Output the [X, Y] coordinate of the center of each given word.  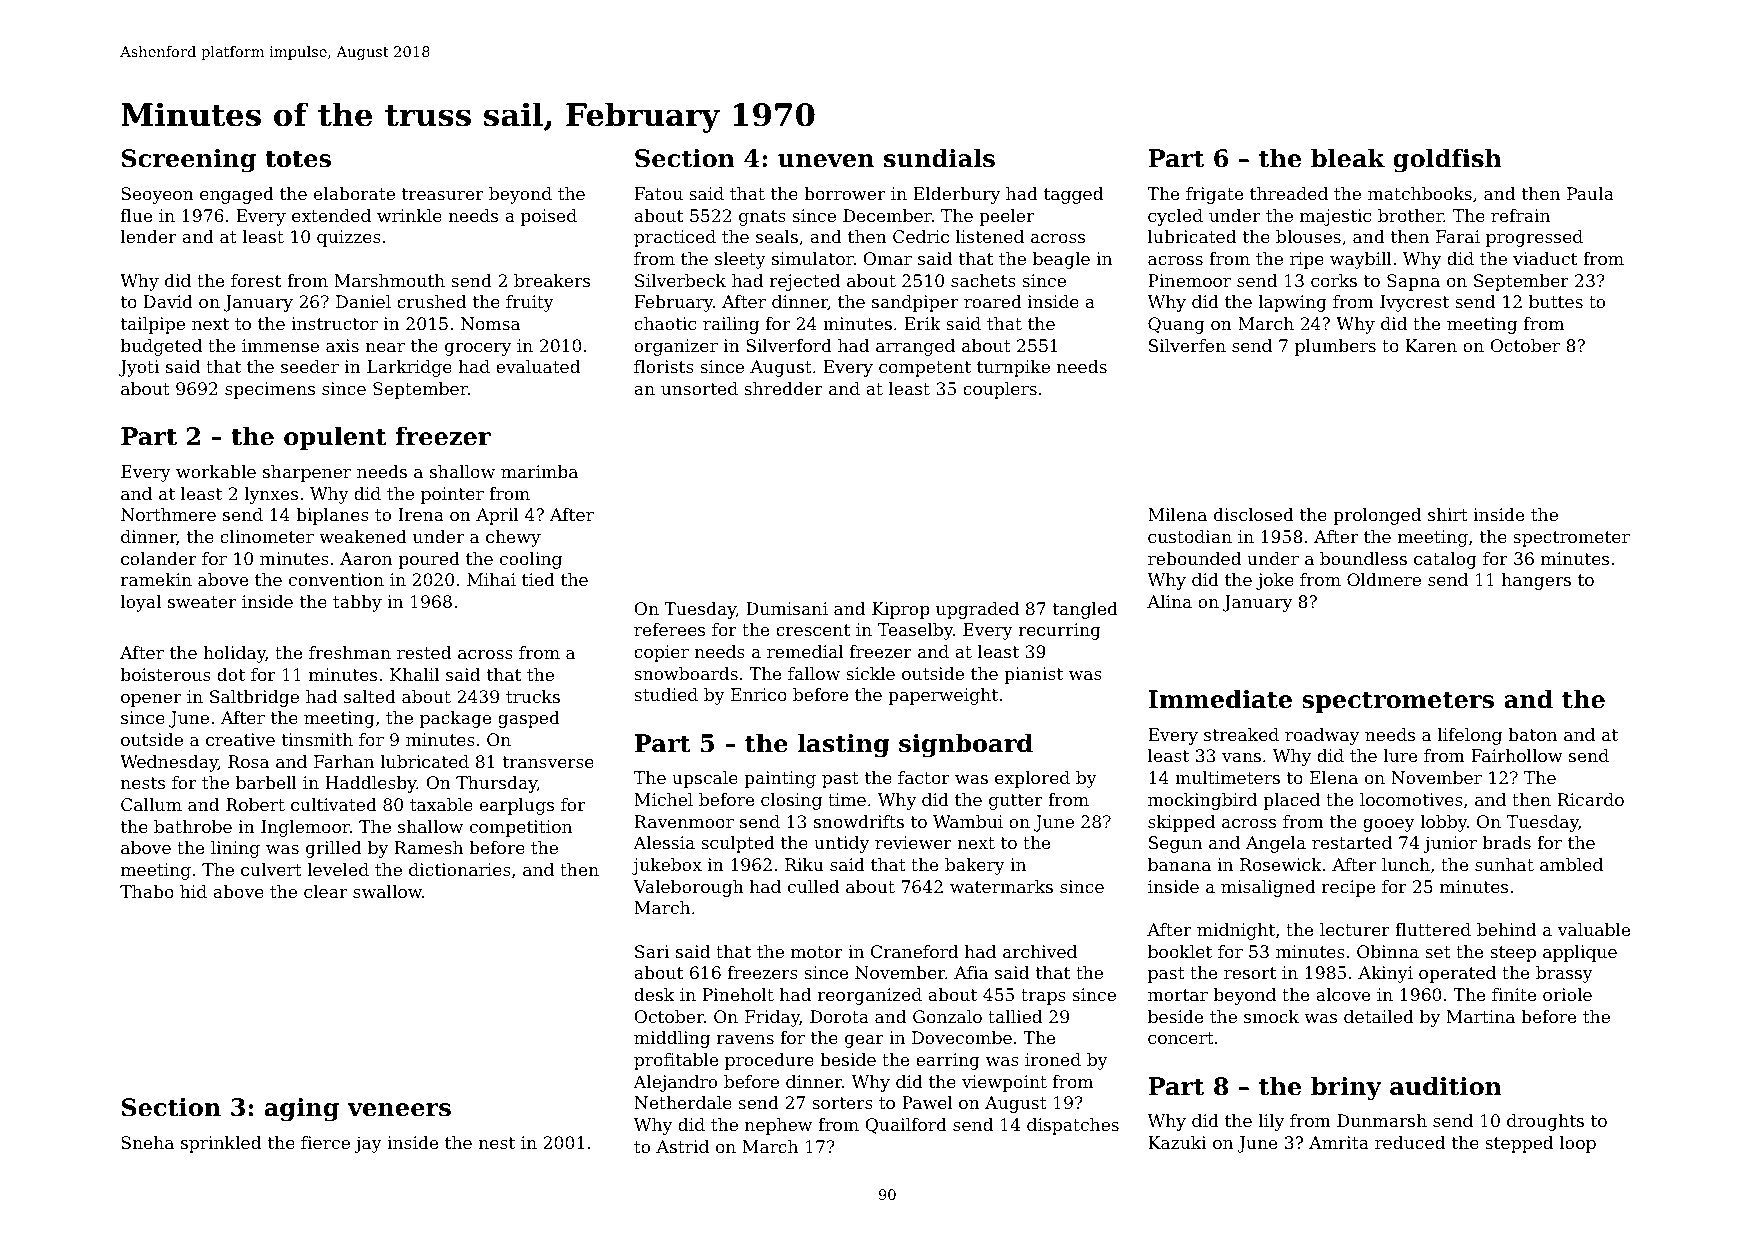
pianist [1033, 675]
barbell [266, 782]
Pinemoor [1189, 280]
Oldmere [1384, 579]
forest [256, 280]
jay [368, 1144]
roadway [1322, 736]
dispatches [1073, 1126]
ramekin [156, 579]
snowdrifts [859, 821]
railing [731, 325]
